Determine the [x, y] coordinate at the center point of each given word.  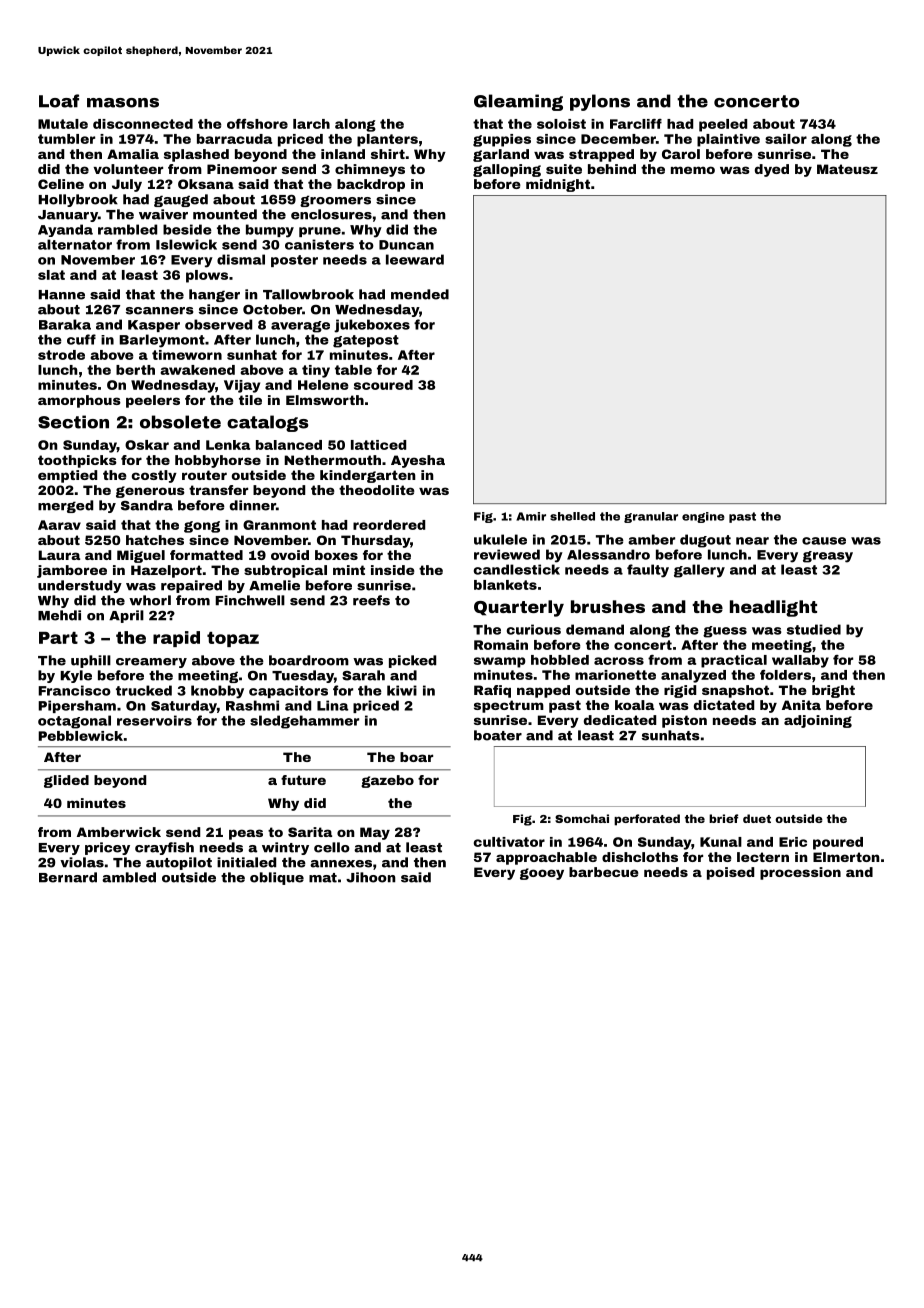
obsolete [180, 422]
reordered [389, 525]
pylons [600, 102]
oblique [277, 878]
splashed [196, 155]
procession [800, 873]
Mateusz [847, 169]
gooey [542, 874]
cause [824, 541]
